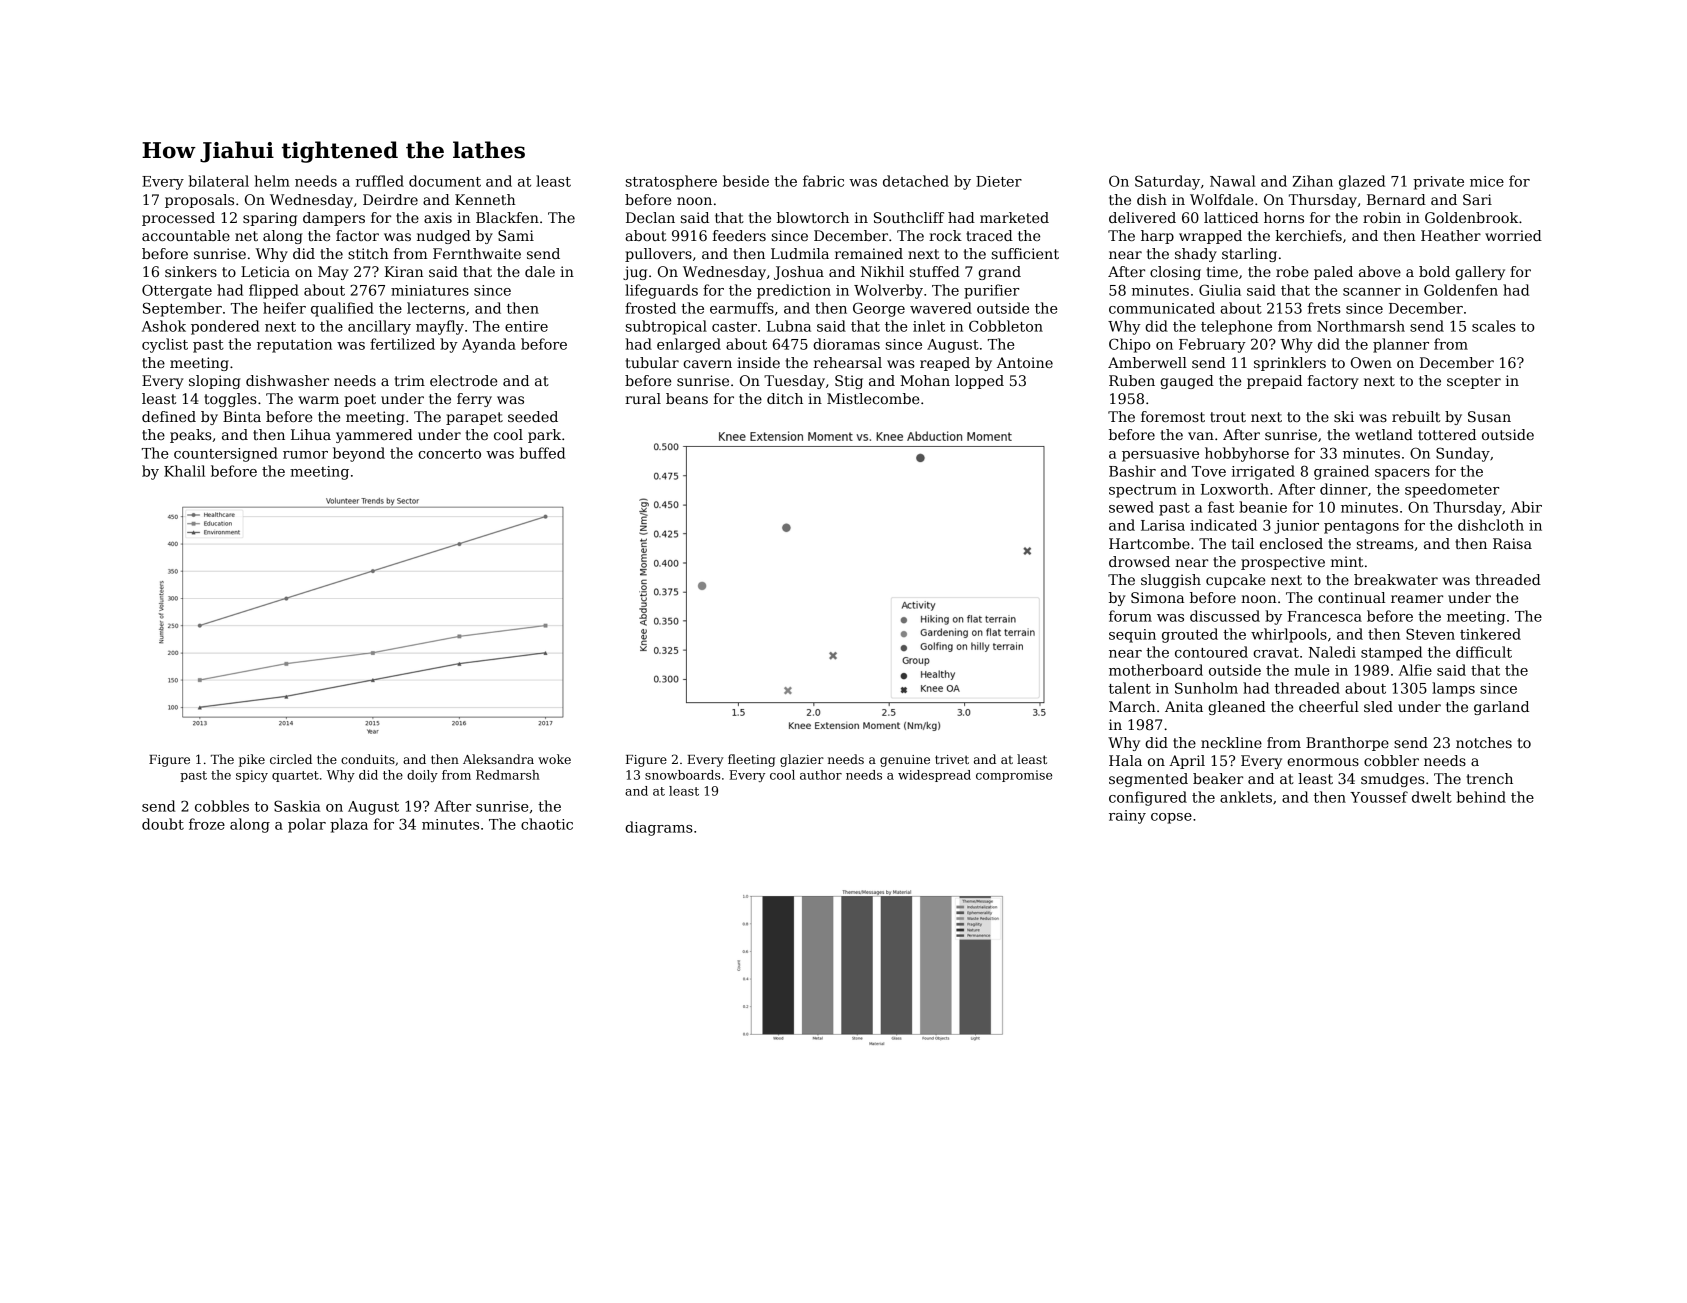 This screenshot has width=1687, height=1303. I want to click on warm, so click(318, 400).
